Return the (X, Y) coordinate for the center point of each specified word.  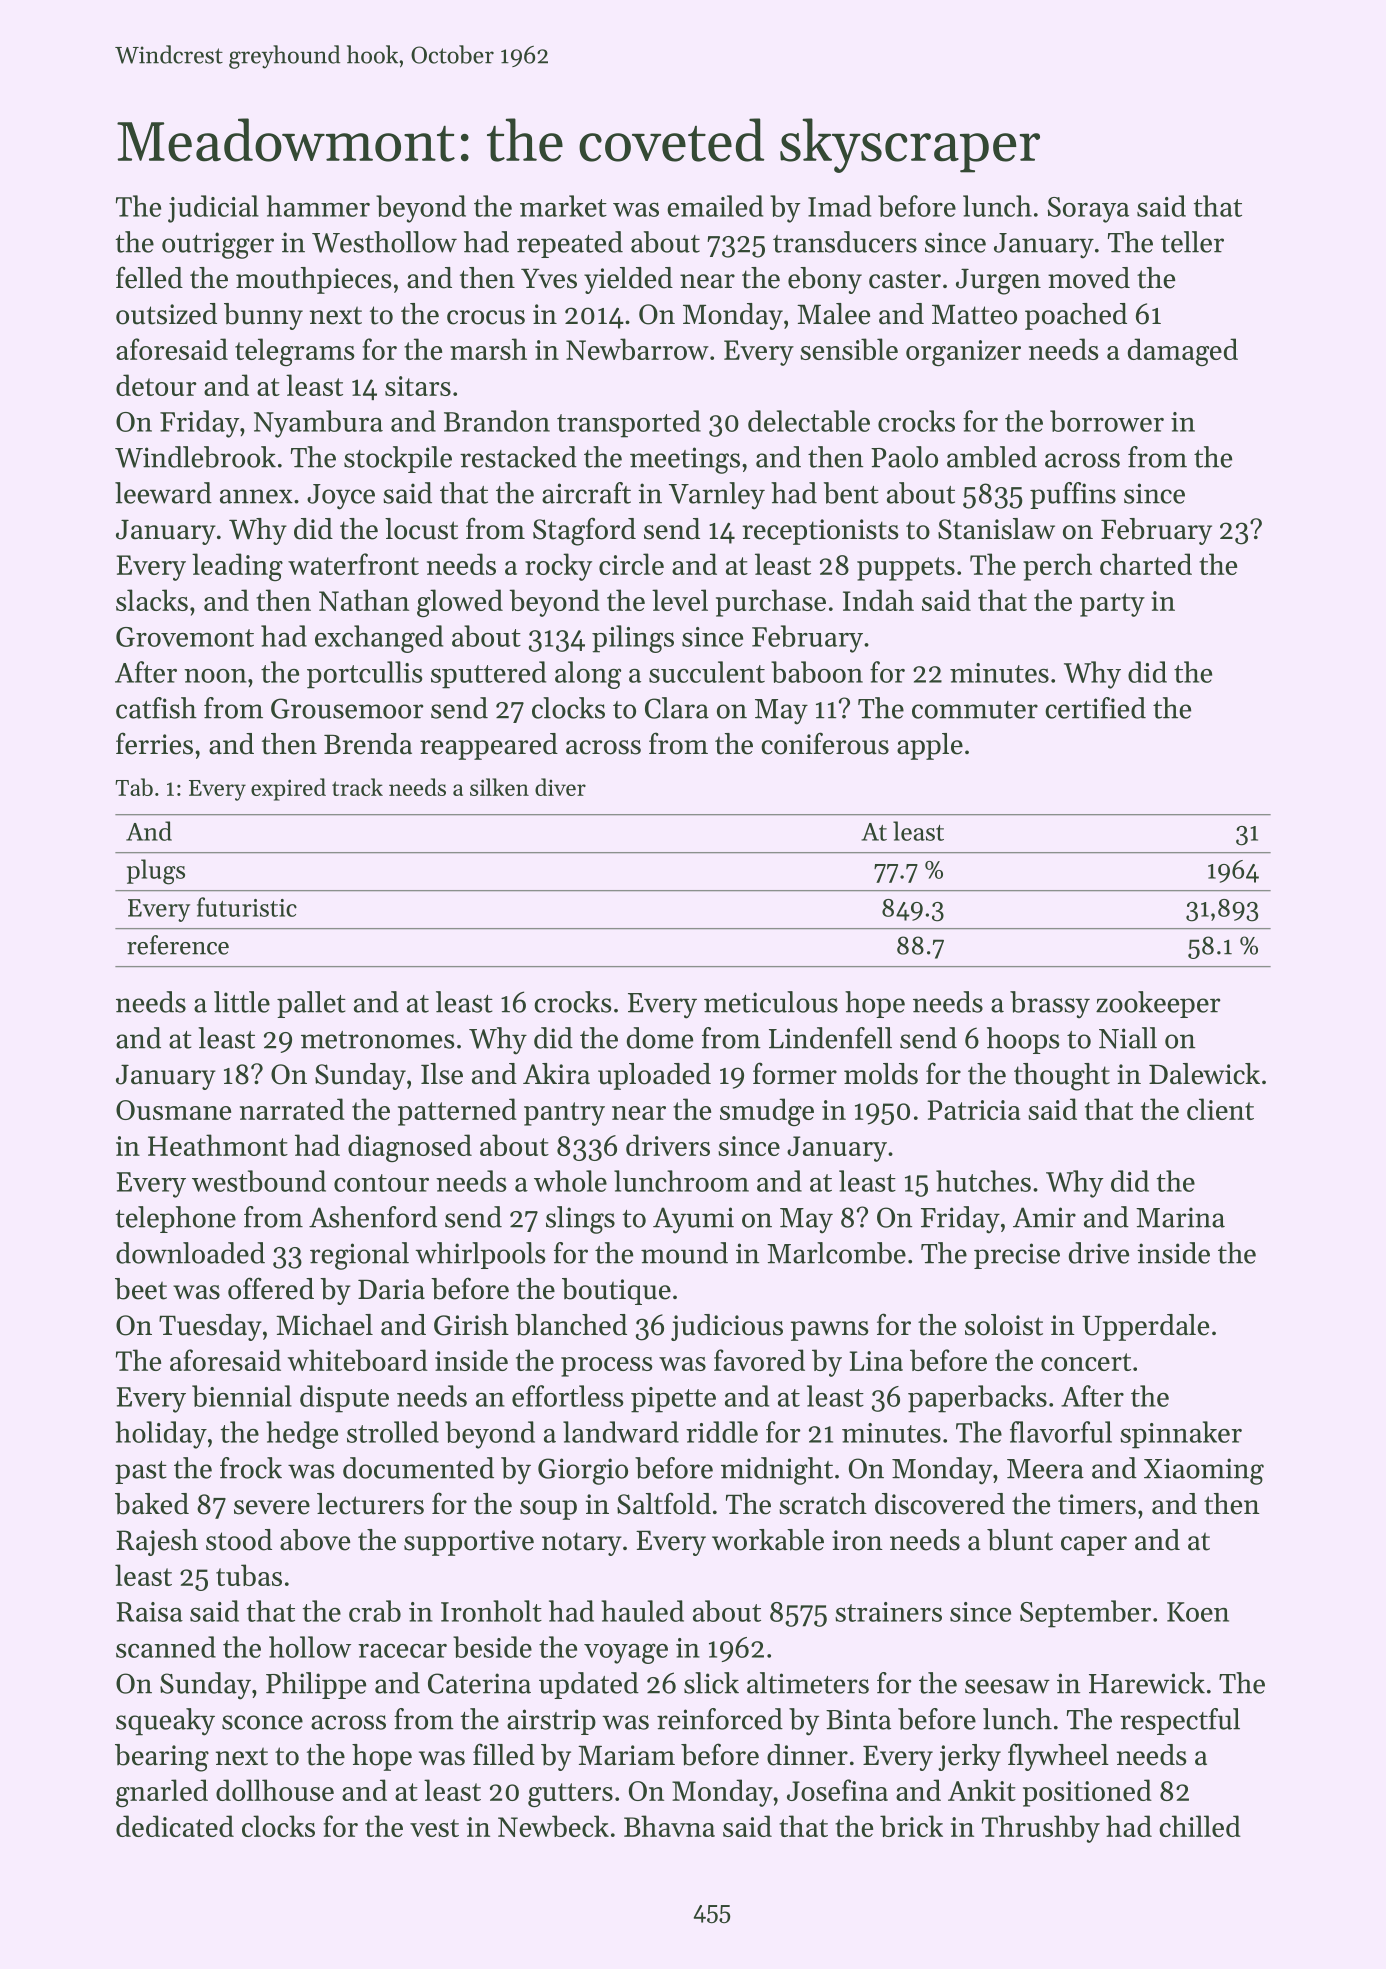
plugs (156, 872)
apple (930, 746)
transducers (845, 242)
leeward (163, 493)
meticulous (771, 1002)
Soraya (1088, 210)
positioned (1087, 1793)
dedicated (175, 1826)
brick (911, 1826)
